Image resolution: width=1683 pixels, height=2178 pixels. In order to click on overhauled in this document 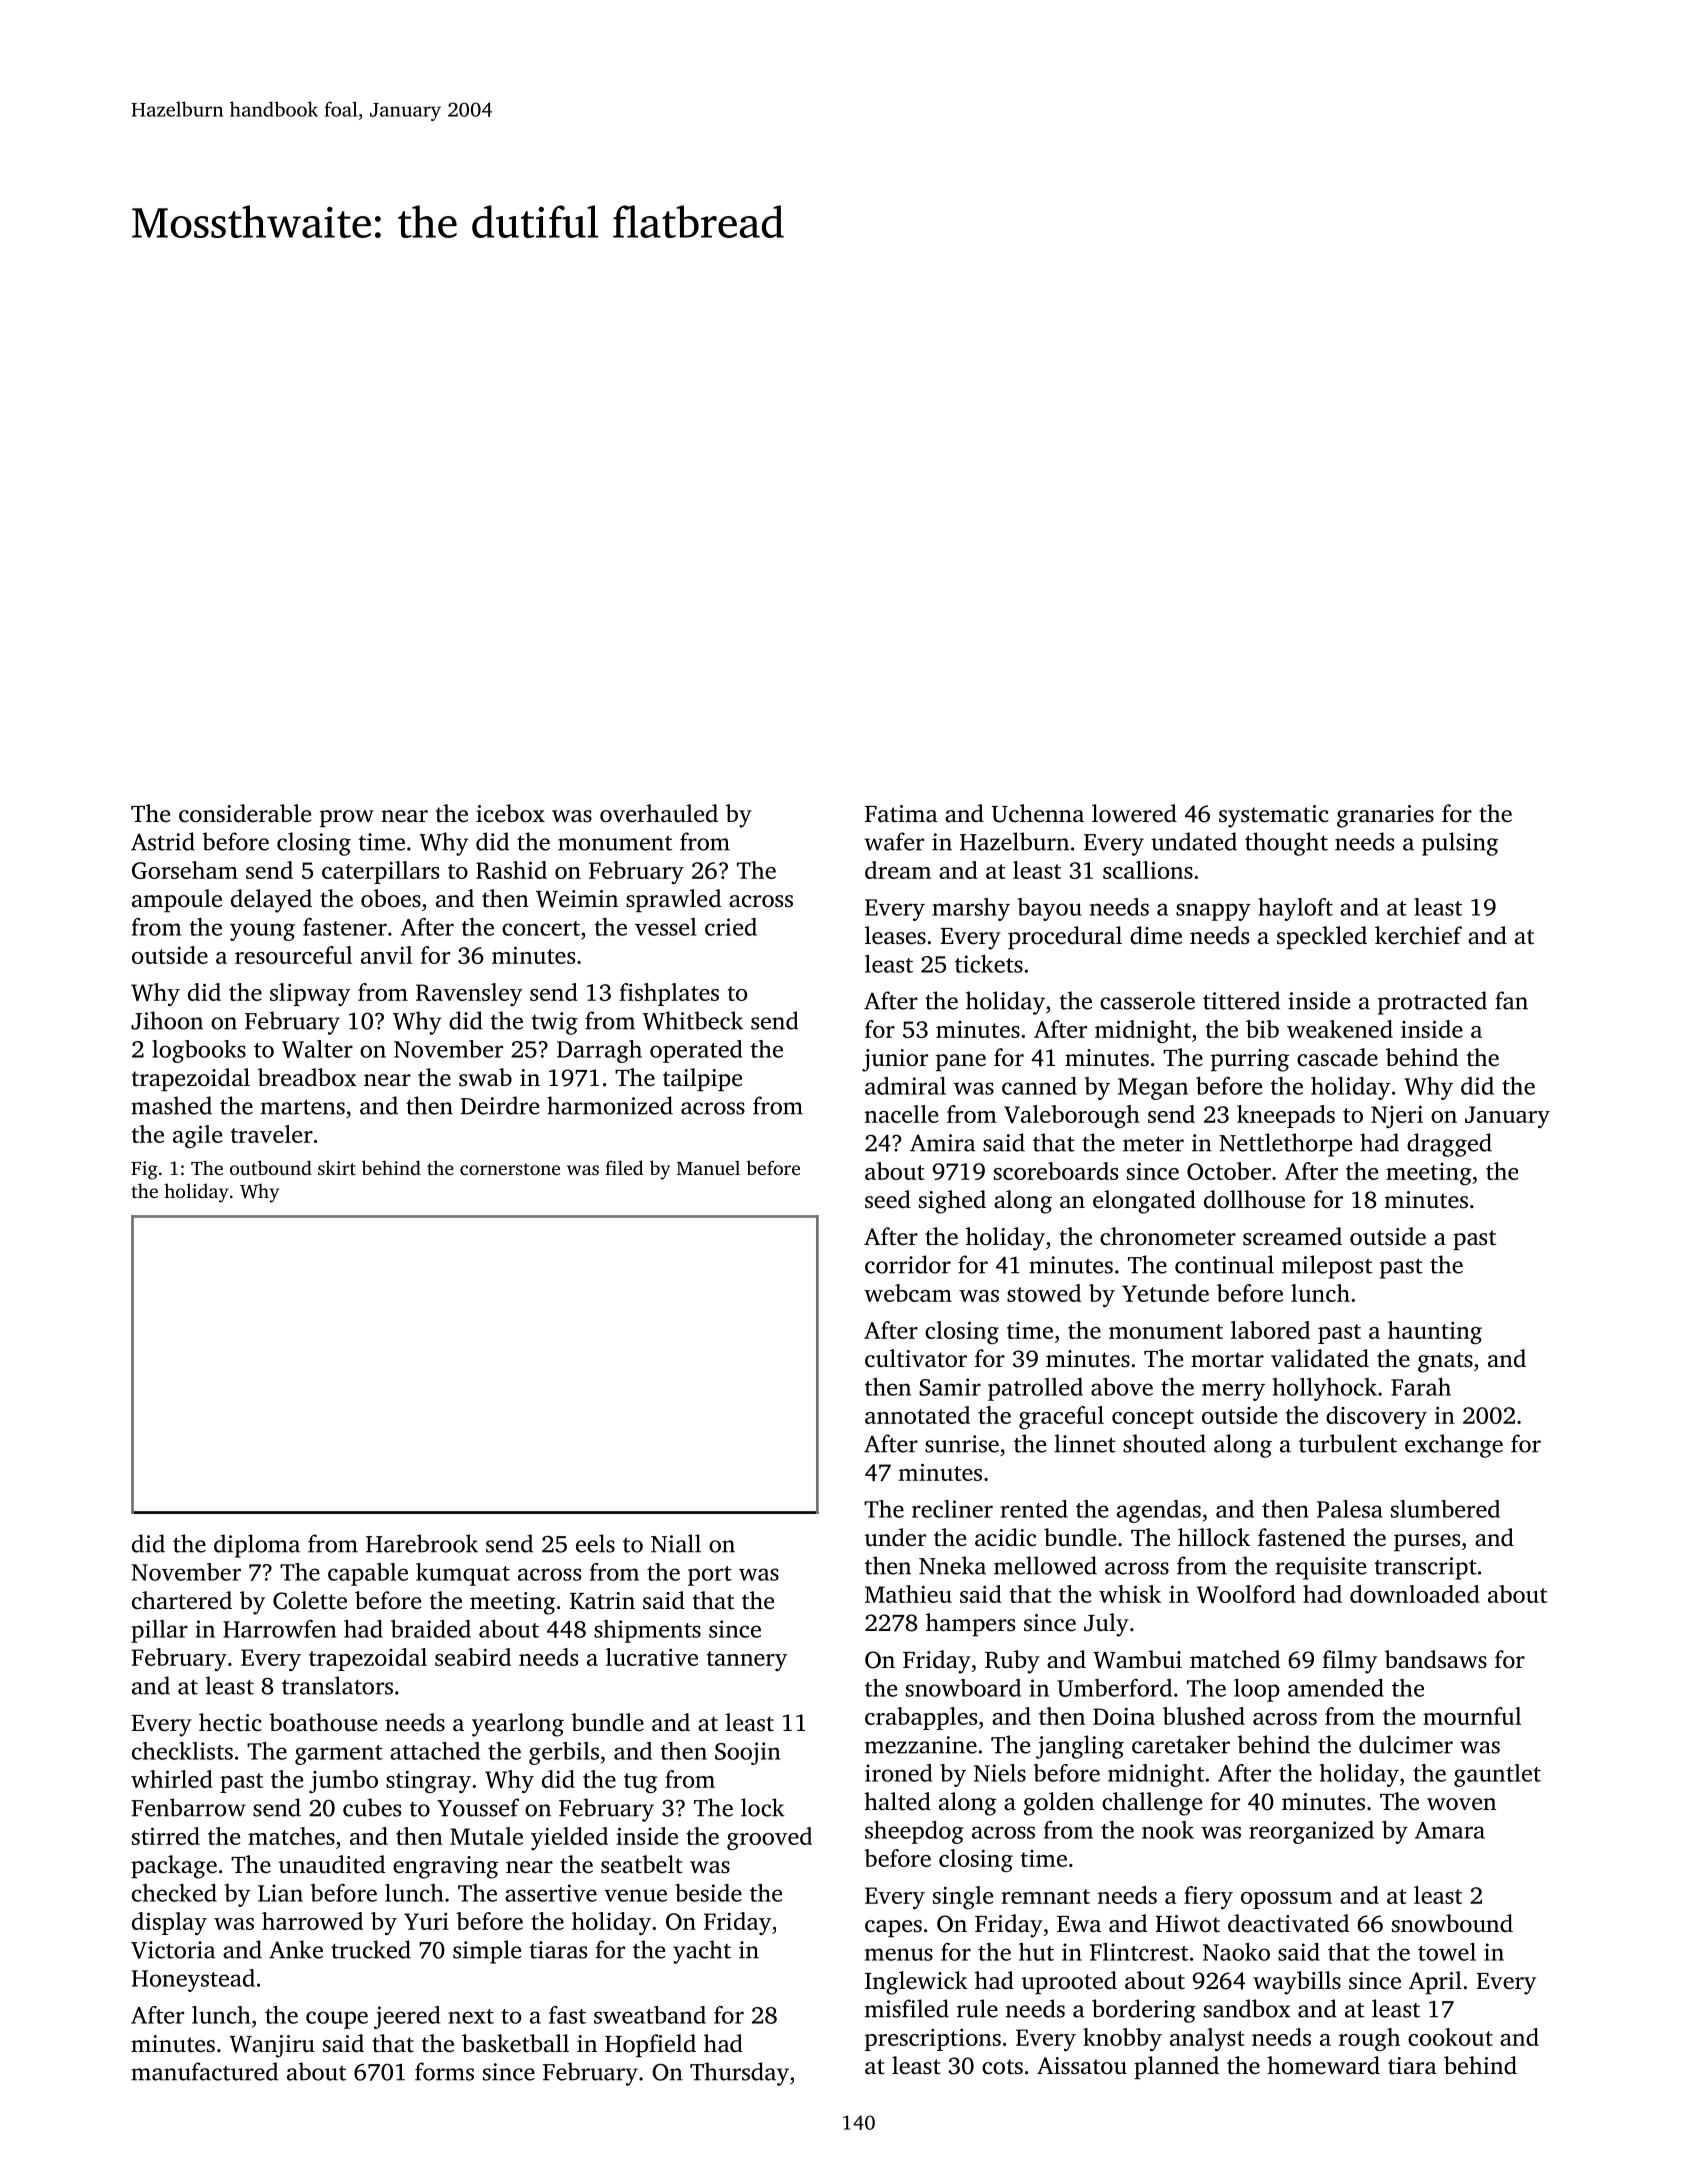, I will do `click(659, 813)`.
